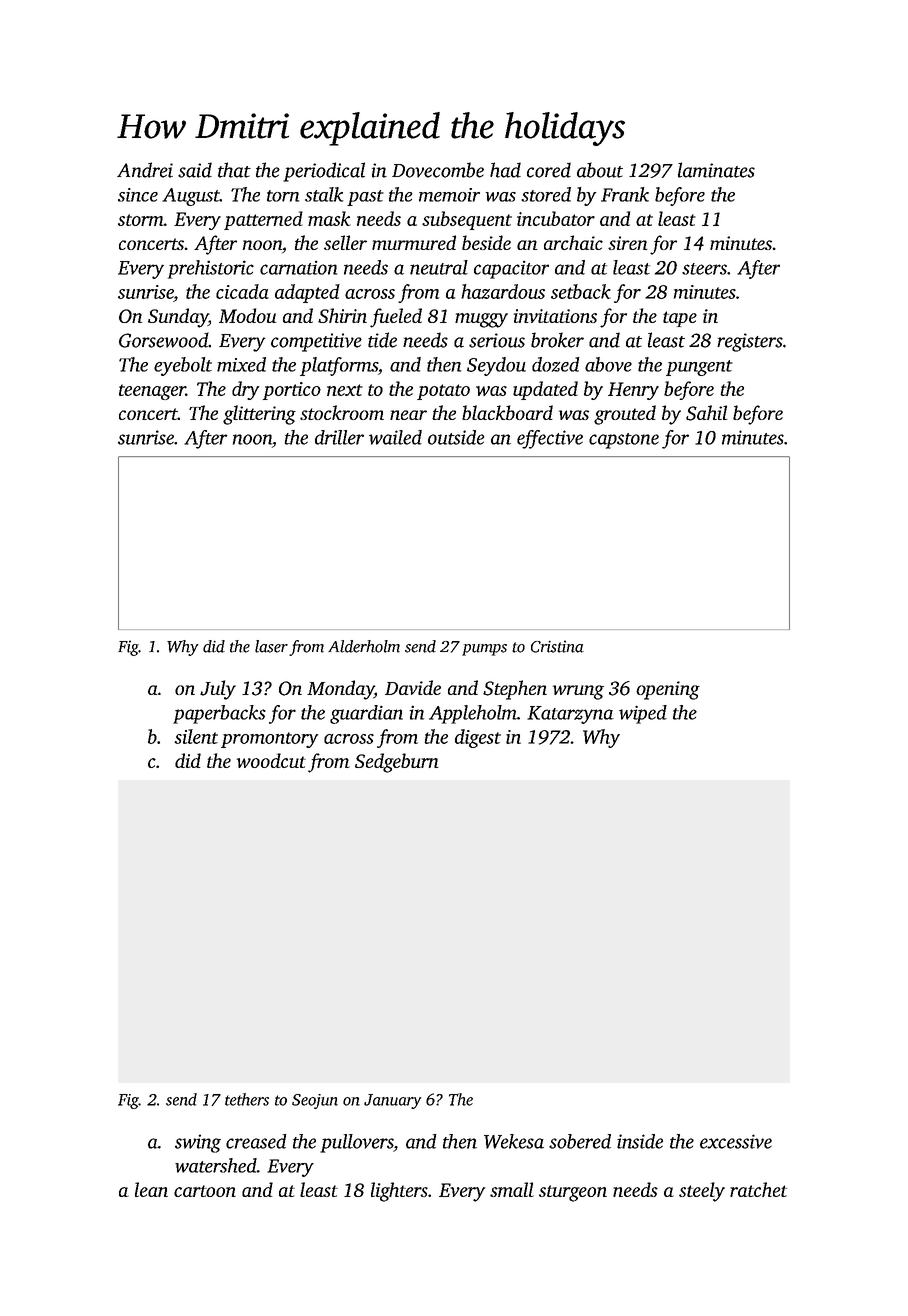 The width and height of the screenshot is (908, 1316). I want to click on opening, so click(668, 690).
